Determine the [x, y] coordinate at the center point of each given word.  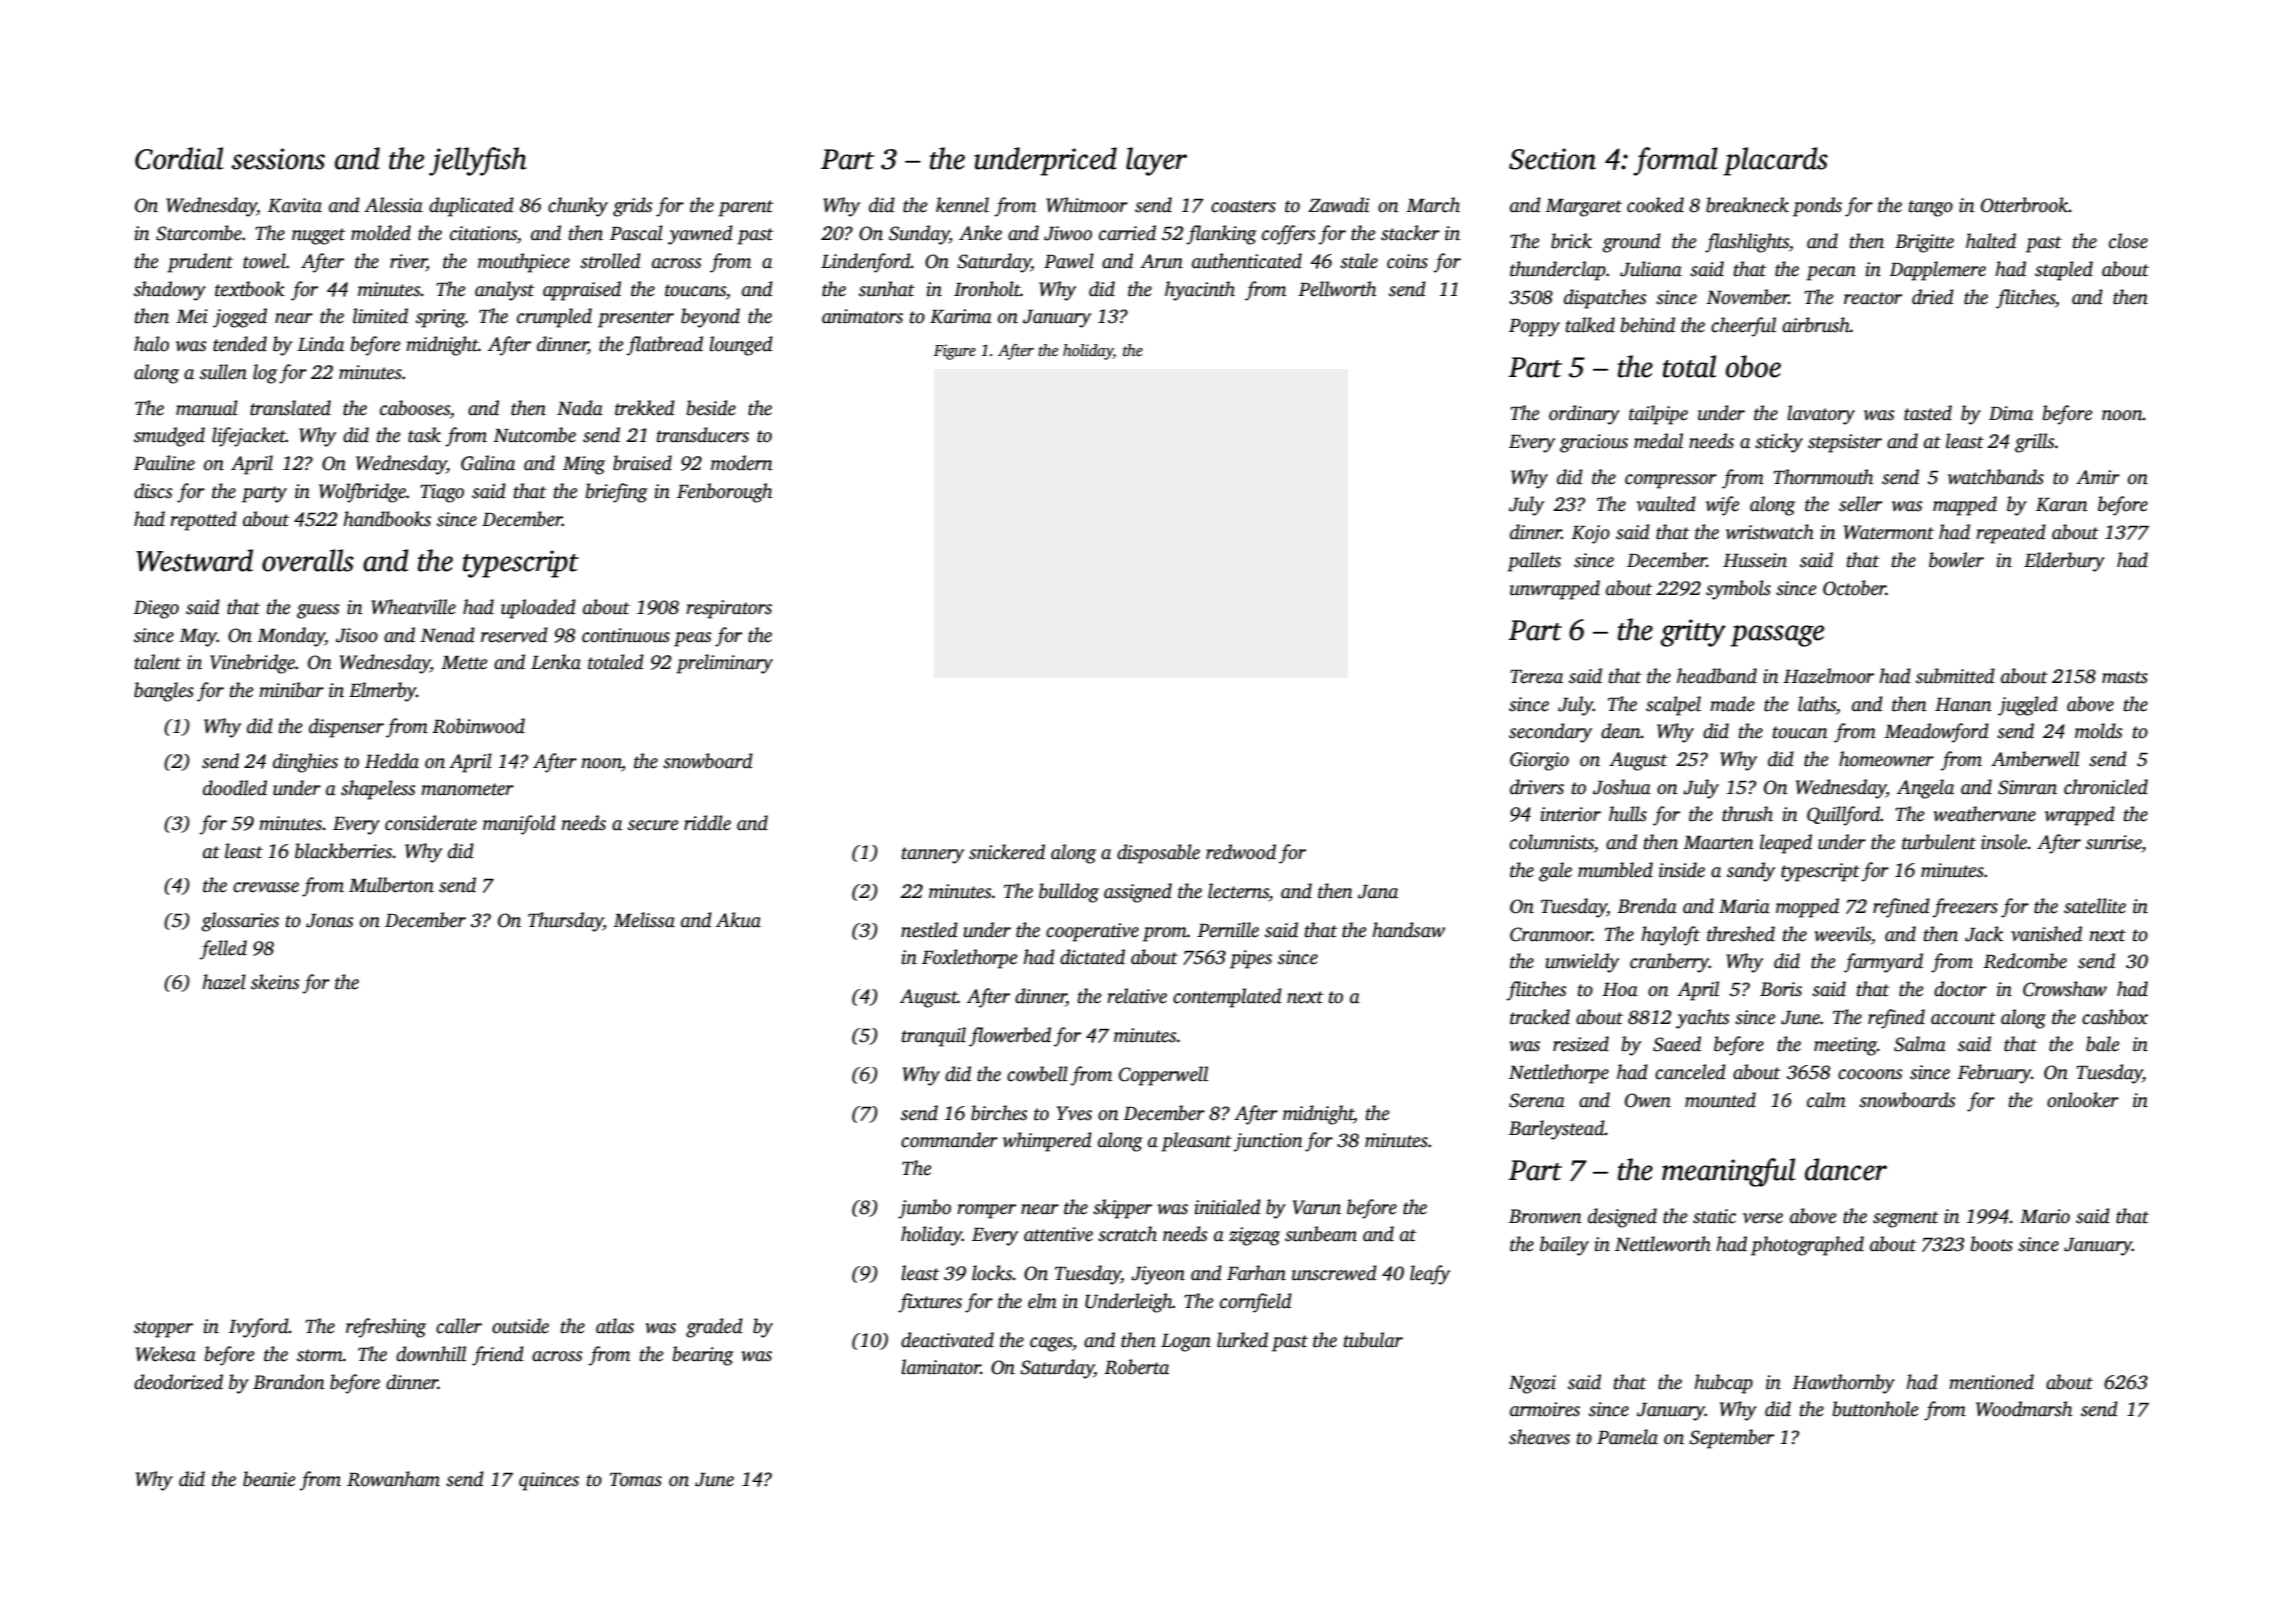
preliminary [724, 664]
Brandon [289, 1382]
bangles [164, 692]
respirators [729, 609]
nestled [929, 930]
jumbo [924, 1209]
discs [153, 491]
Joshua [1622, 787]
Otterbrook [2025, 205]
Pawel [1069, 261]
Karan [2062, 505]
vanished [2046, 934]
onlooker [2083, 1100]
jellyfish [478, 161]
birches [999, 1113]
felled [223, 950]
